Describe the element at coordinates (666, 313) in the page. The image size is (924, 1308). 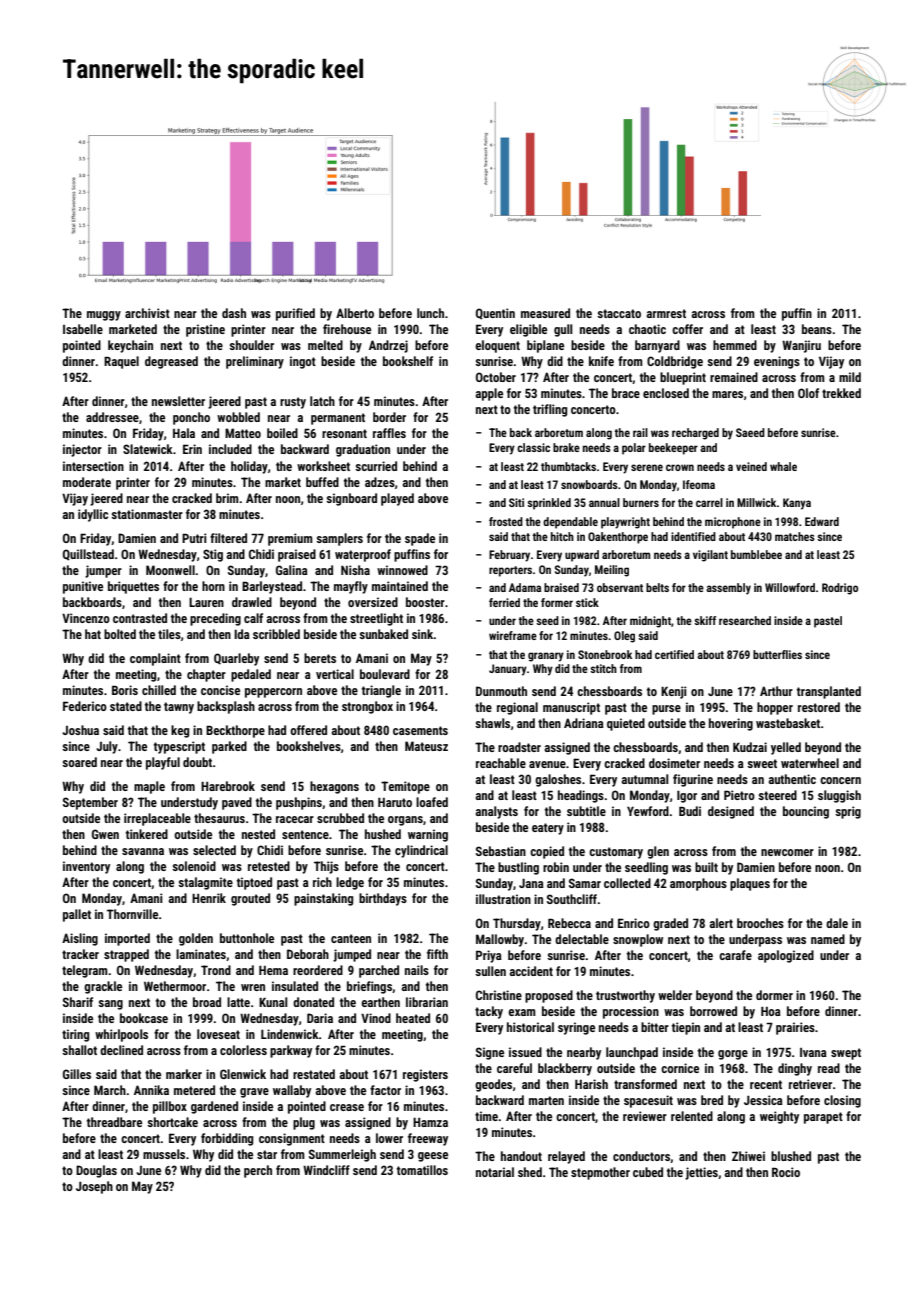
I see `armrest` at that location.
